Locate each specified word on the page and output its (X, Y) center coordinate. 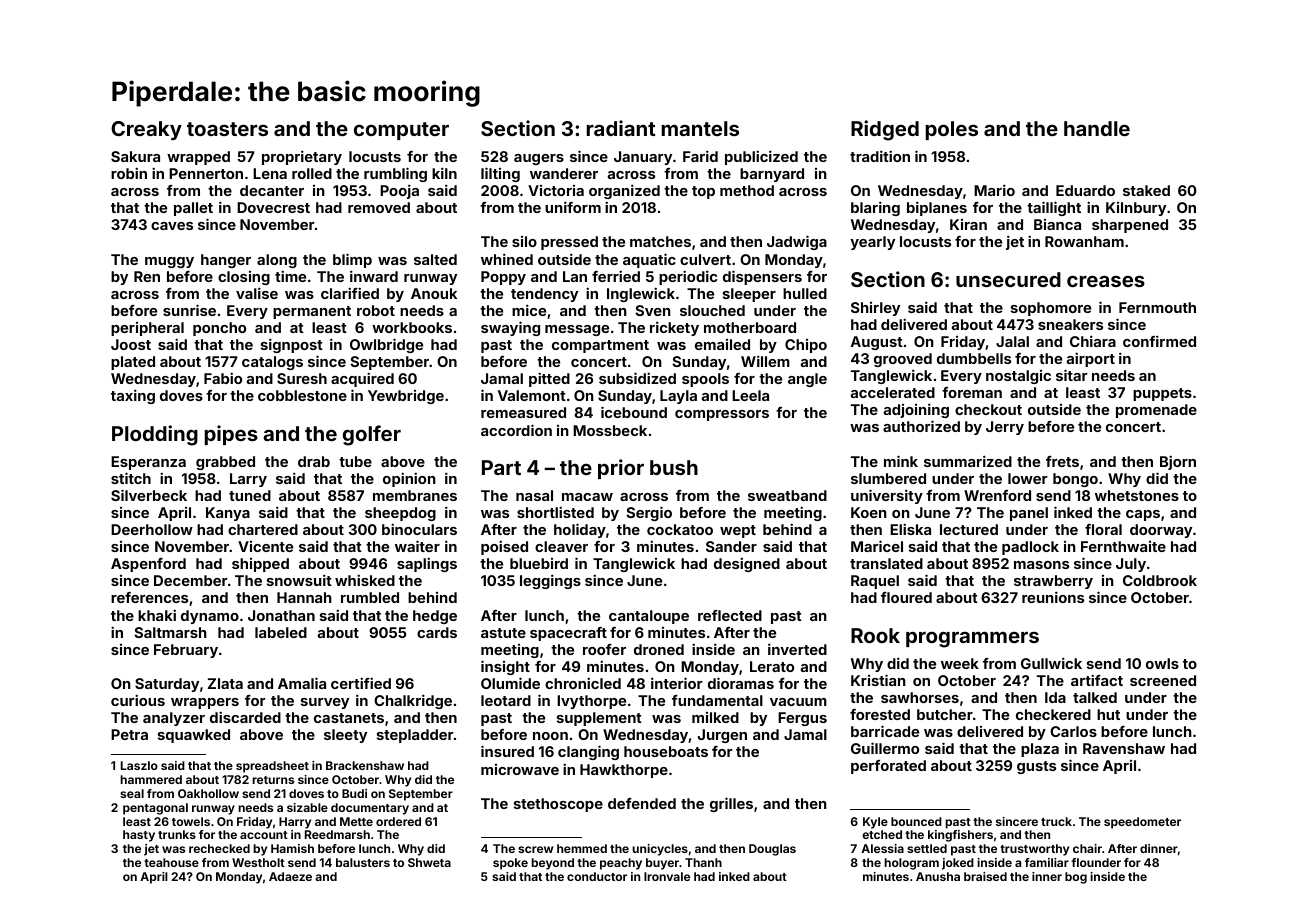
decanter (272, 190)
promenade (1156, 411)
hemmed (582, 848)
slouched (712, 310)
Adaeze (290, 876)
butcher (945, 714)
